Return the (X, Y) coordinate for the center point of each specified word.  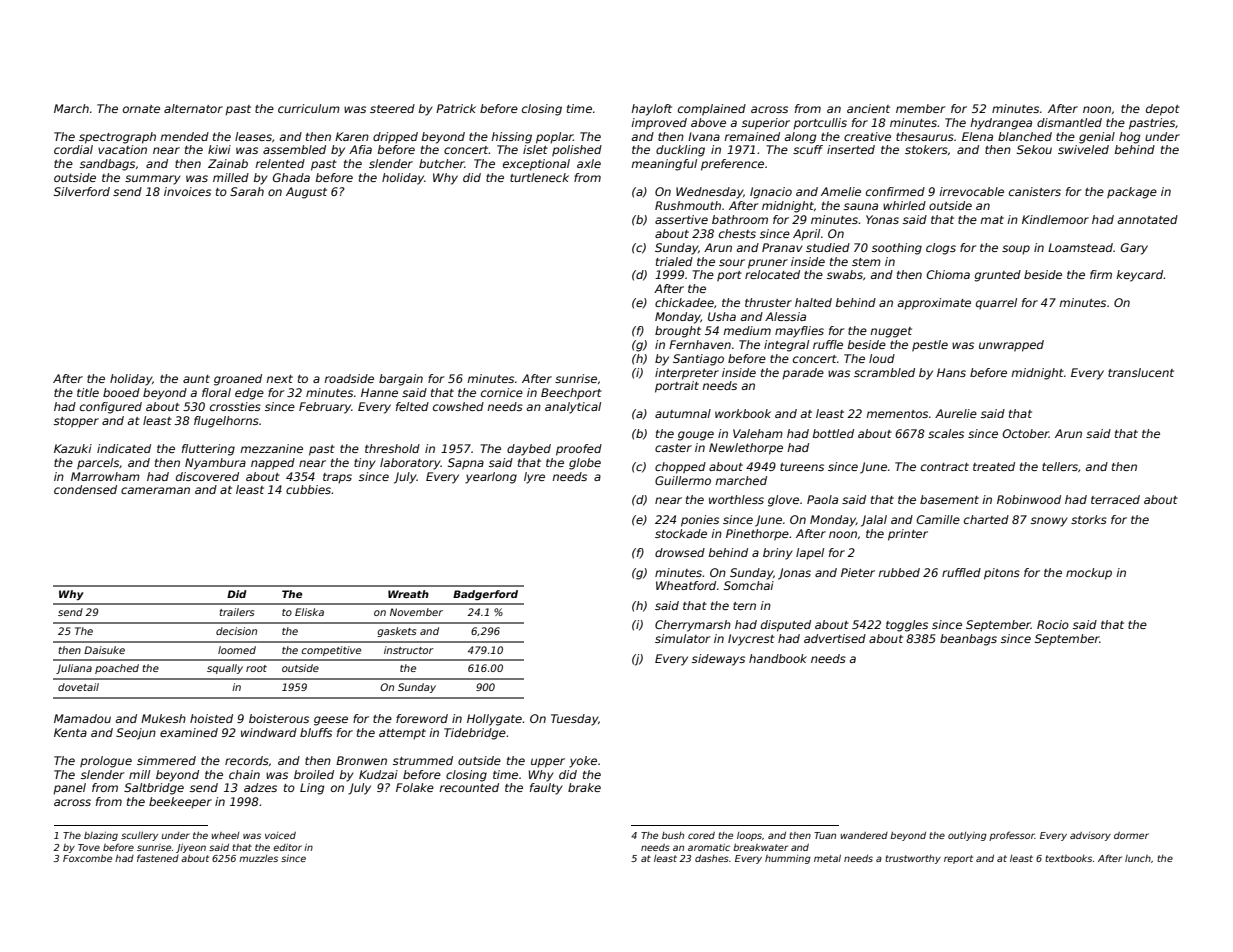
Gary (1134, 249)
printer (908, 535)
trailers (236, 612)
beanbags (968, 640)
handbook (778, 658)
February (325, 408)
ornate (141, 109)
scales (946, 433)
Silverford (82, 191)
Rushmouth (688, 205)
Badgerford (485, 595)
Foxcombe (87, 858)
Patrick (456, 108)
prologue (106, 762)
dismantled (1069, 122)
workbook (743, 413)
